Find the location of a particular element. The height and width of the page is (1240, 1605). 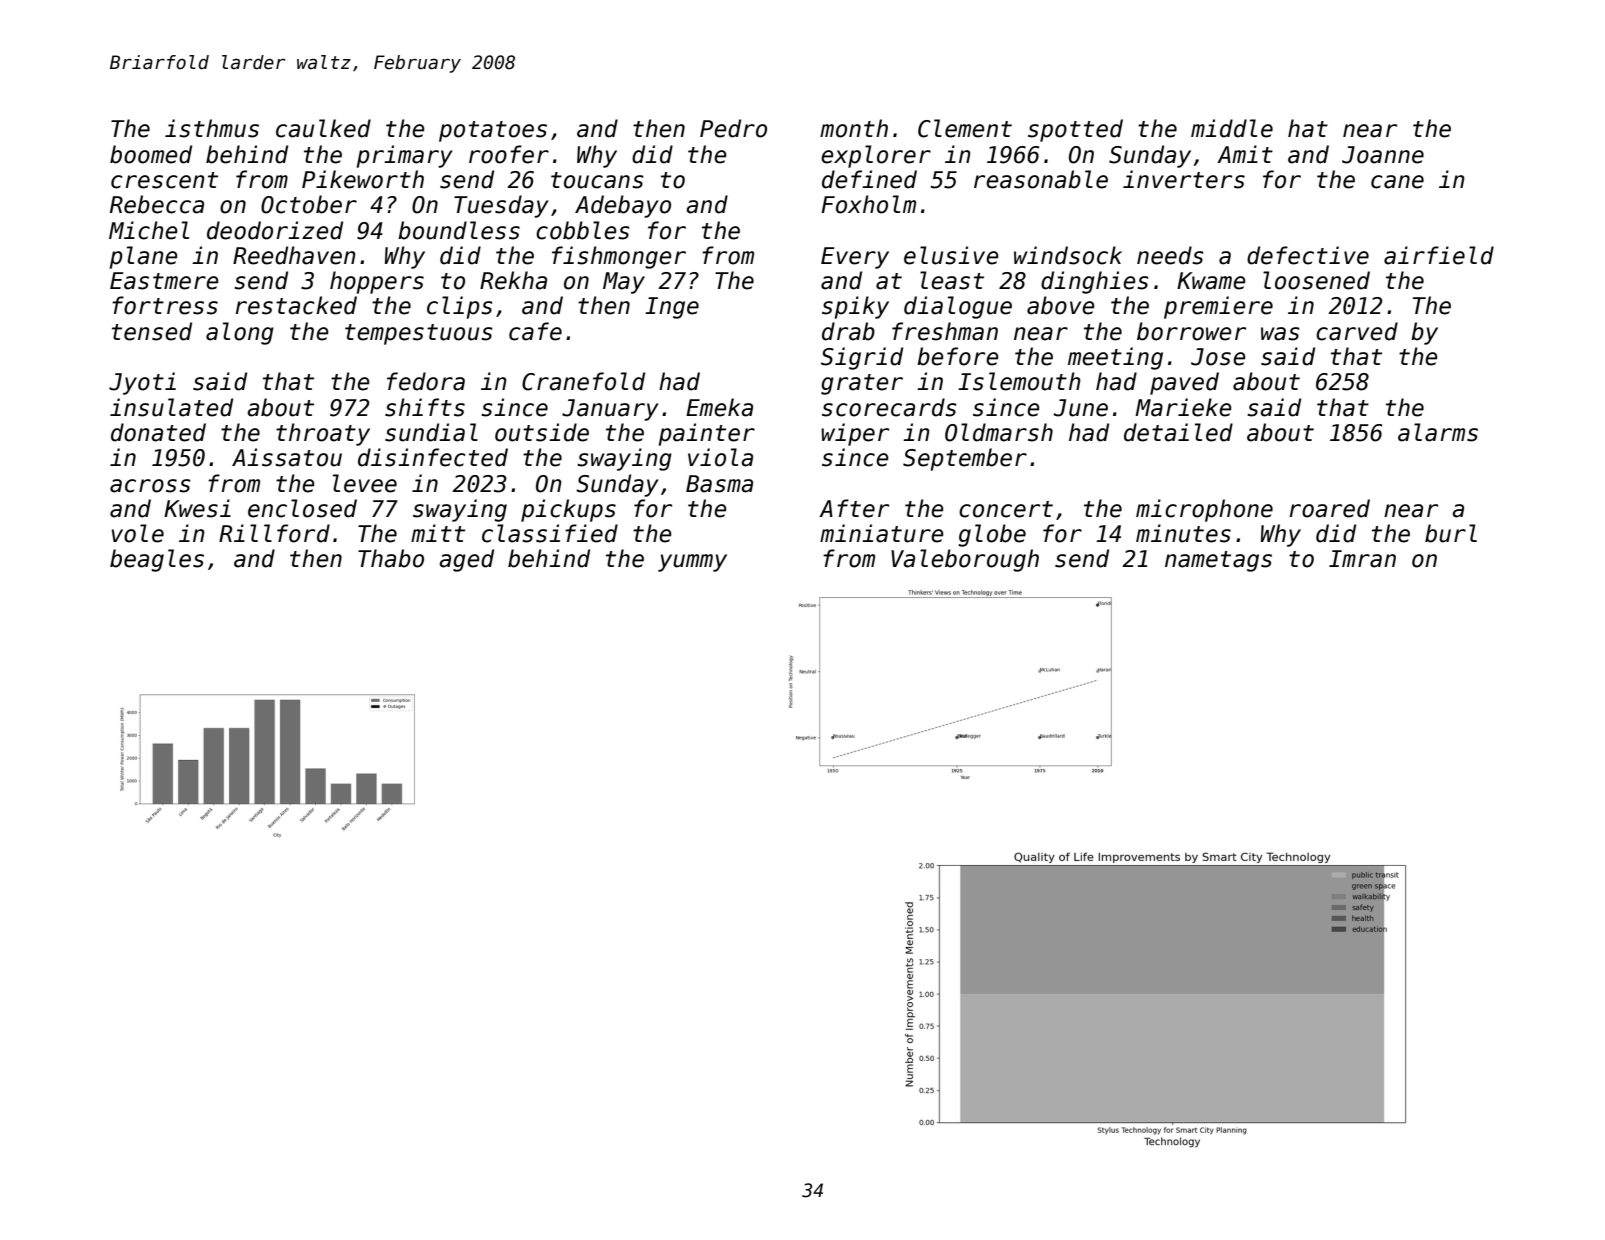

premiere is located at coordinates (1218, 307).
